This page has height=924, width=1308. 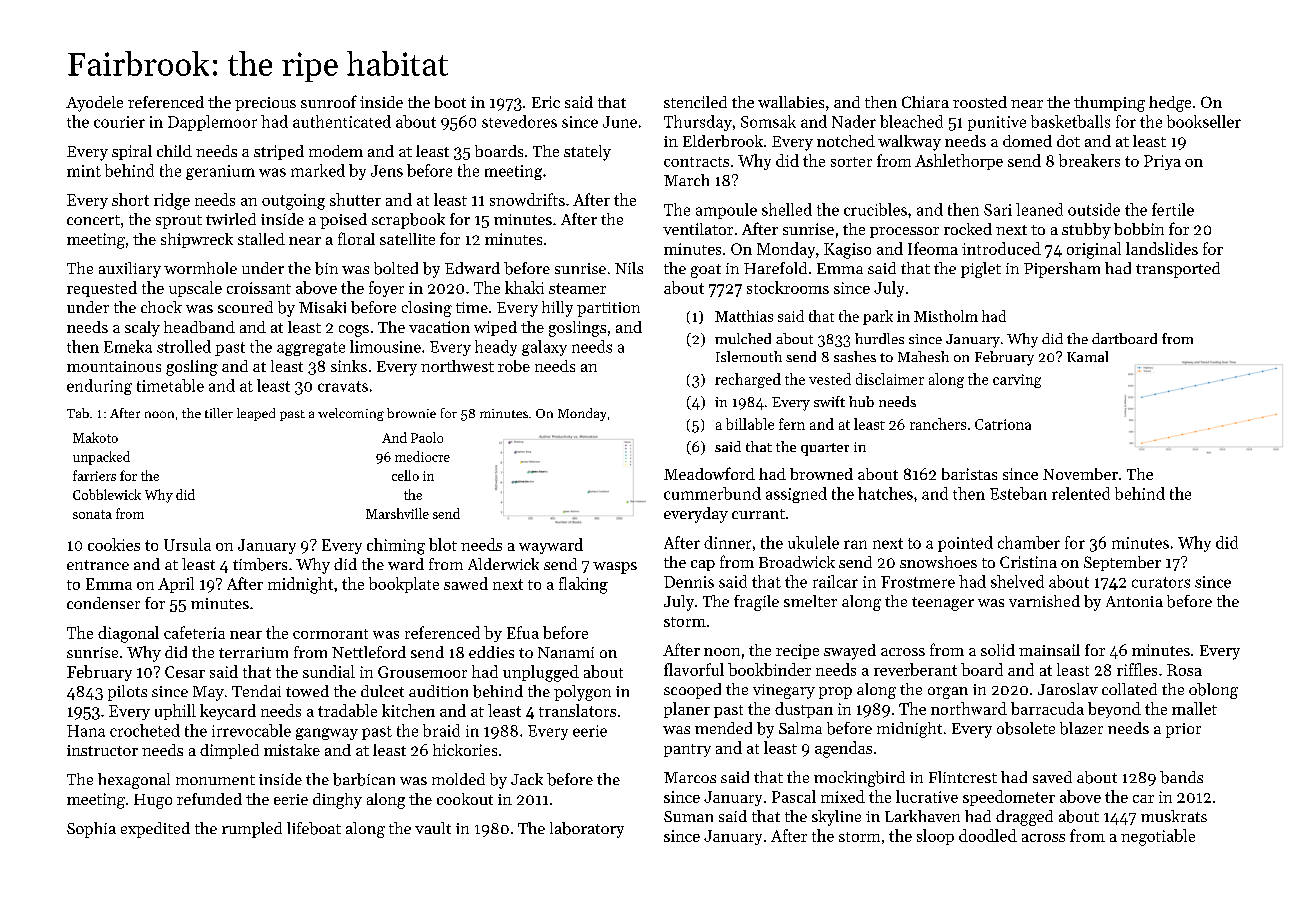 What do you see at coordinates (465, 750) in the page?
I see `hickories` at bounding box center [465, 750].
